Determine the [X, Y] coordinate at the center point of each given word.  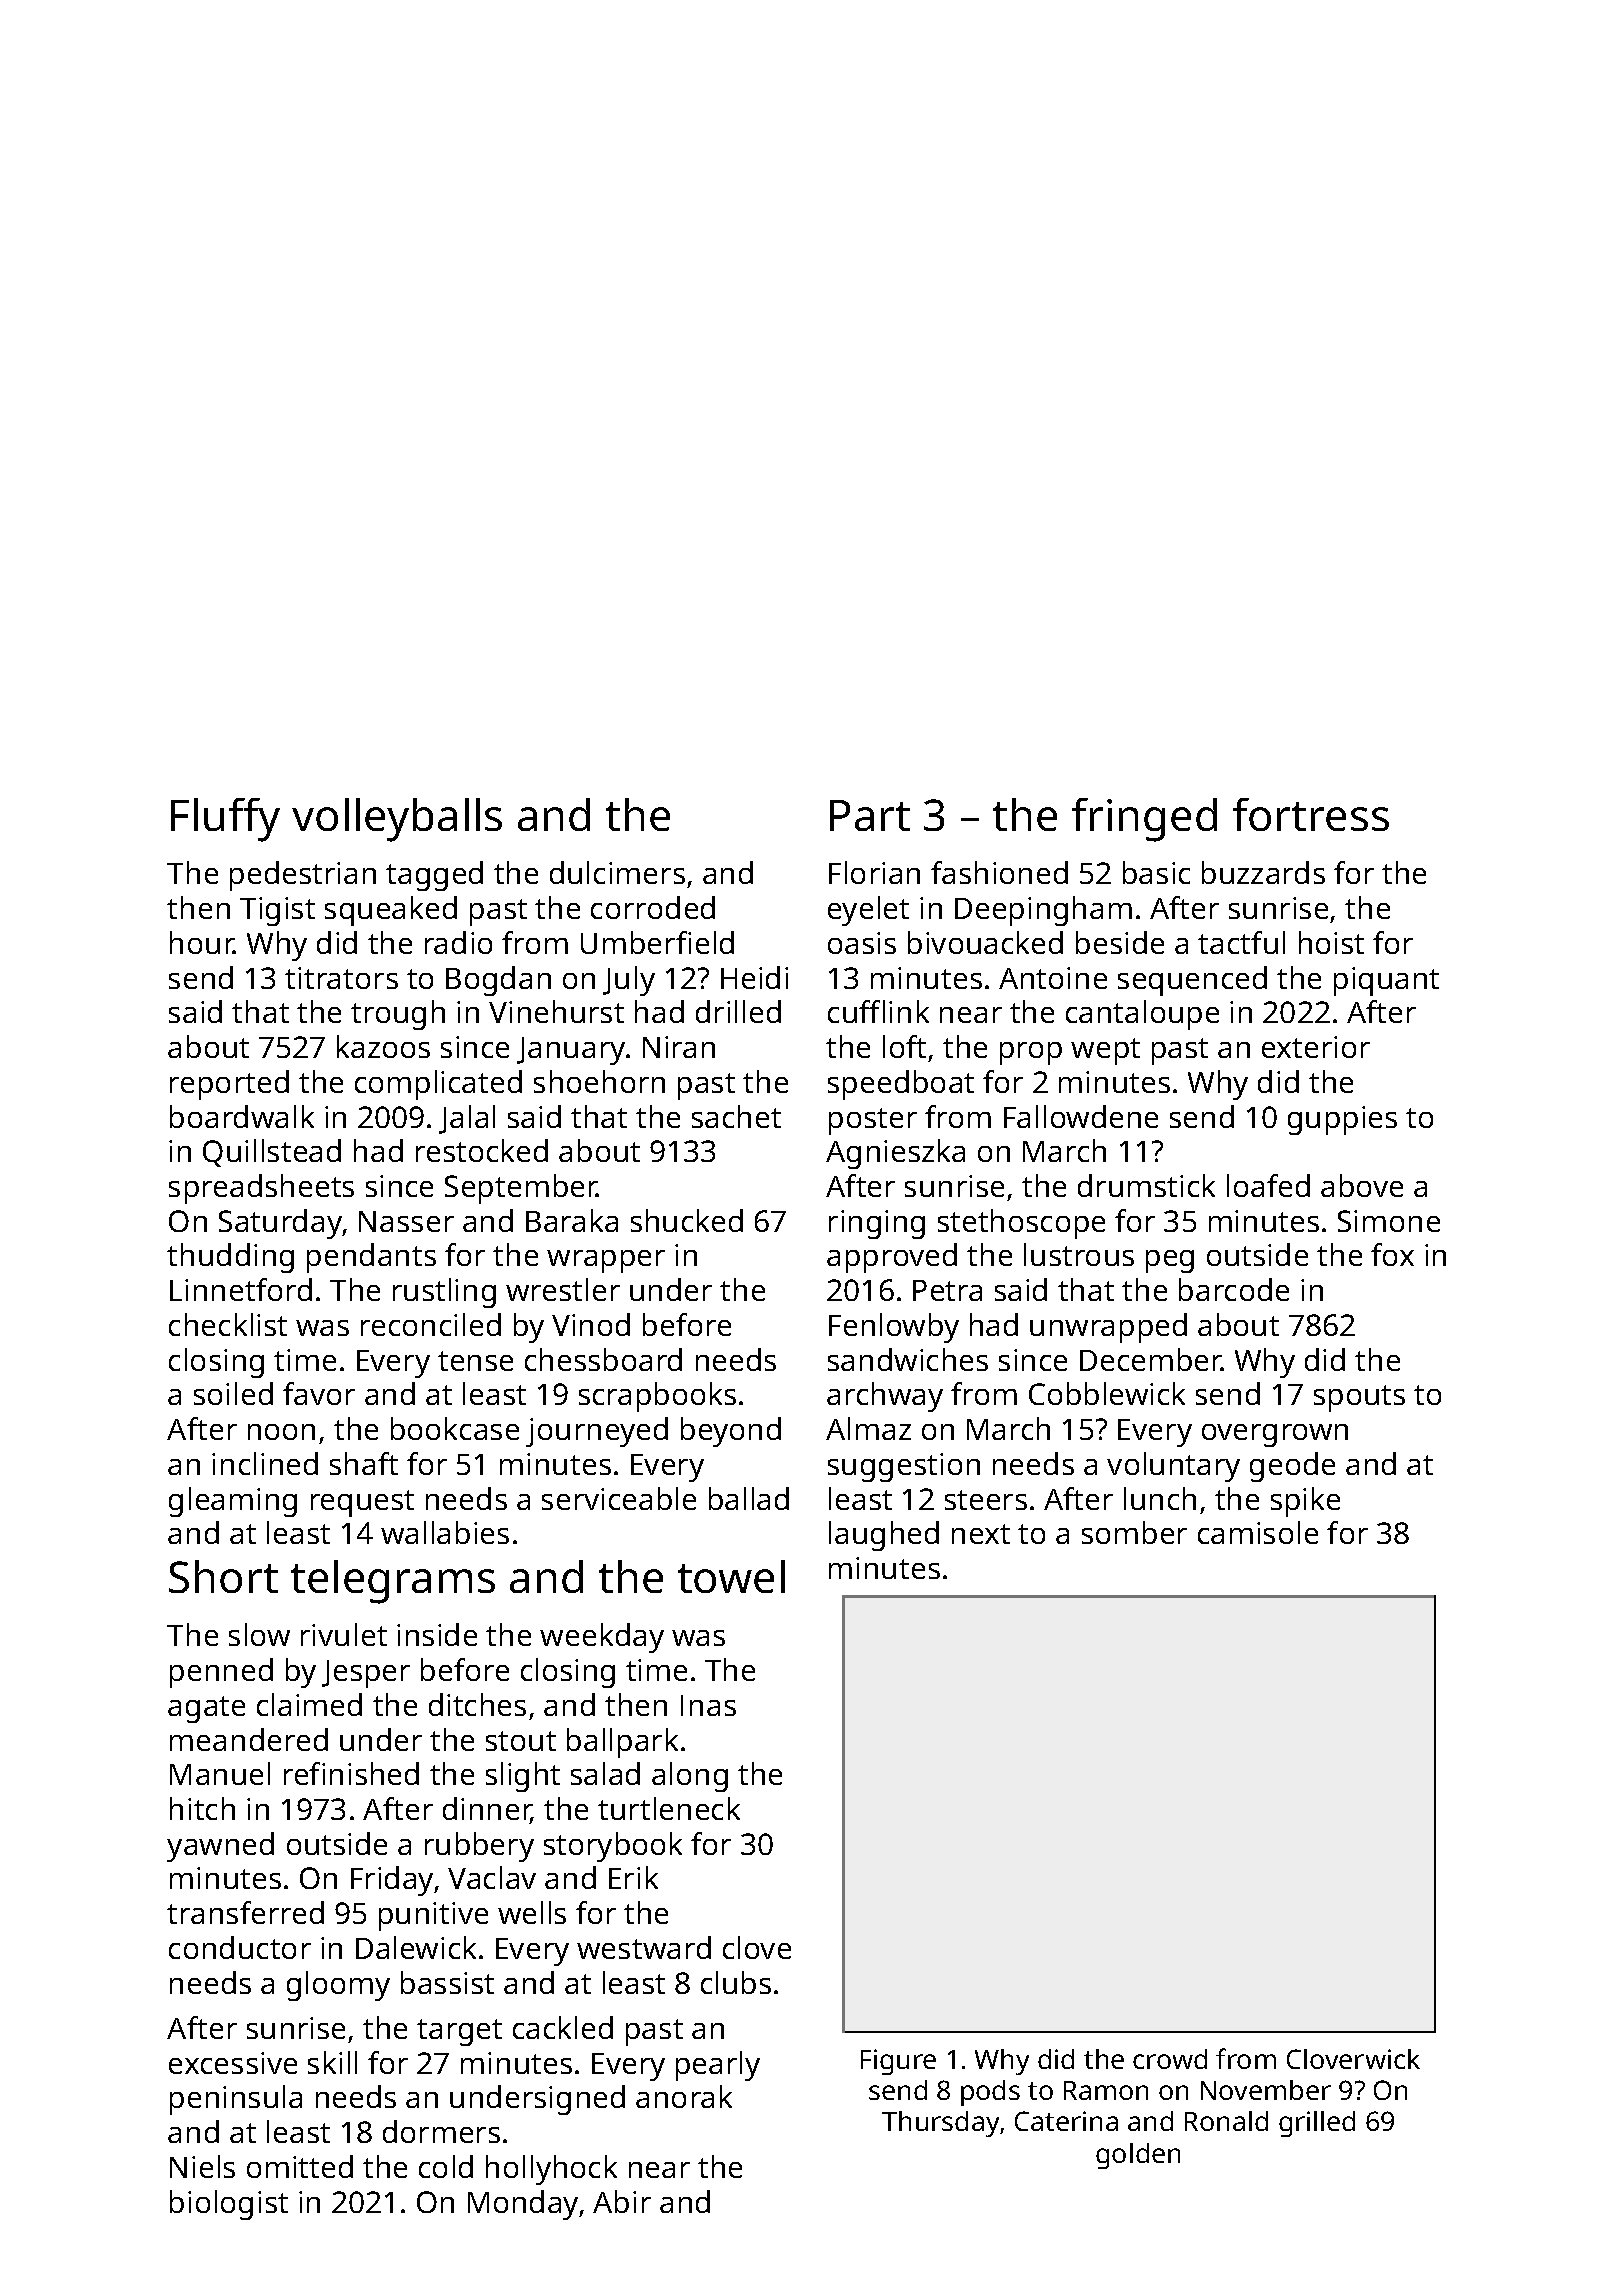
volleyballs [397, 820]
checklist [228, 1324]
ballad [749, 1498]
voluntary [1173, 1467]
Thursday [940, 2124]
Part [870, 815]
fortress [1311, 814]
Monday [523, 2205]
